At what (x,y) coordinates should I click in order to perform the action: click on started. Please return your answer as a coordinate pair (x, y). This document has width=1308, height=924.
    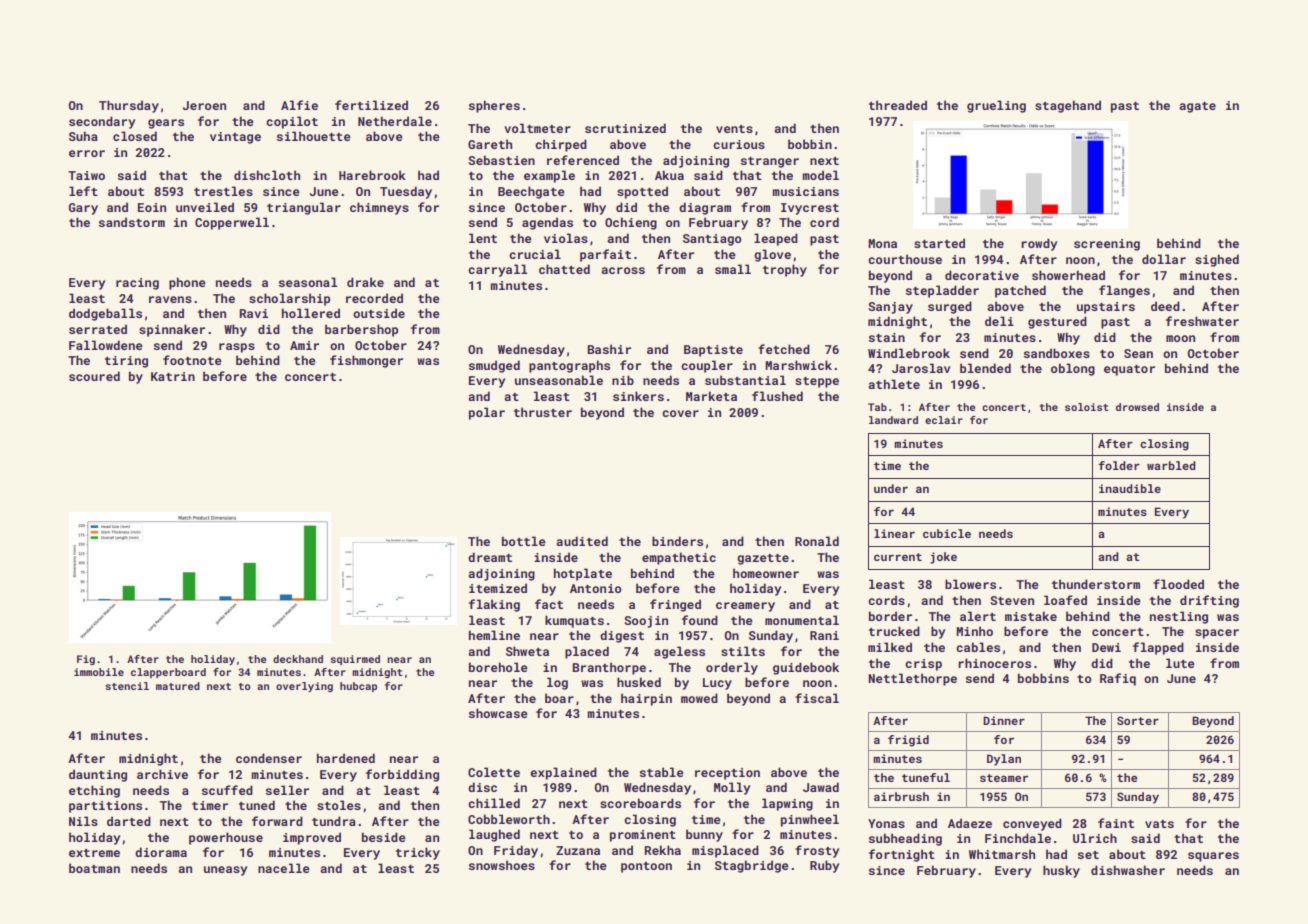
    Looking at the image, I should click on (939, 243).
